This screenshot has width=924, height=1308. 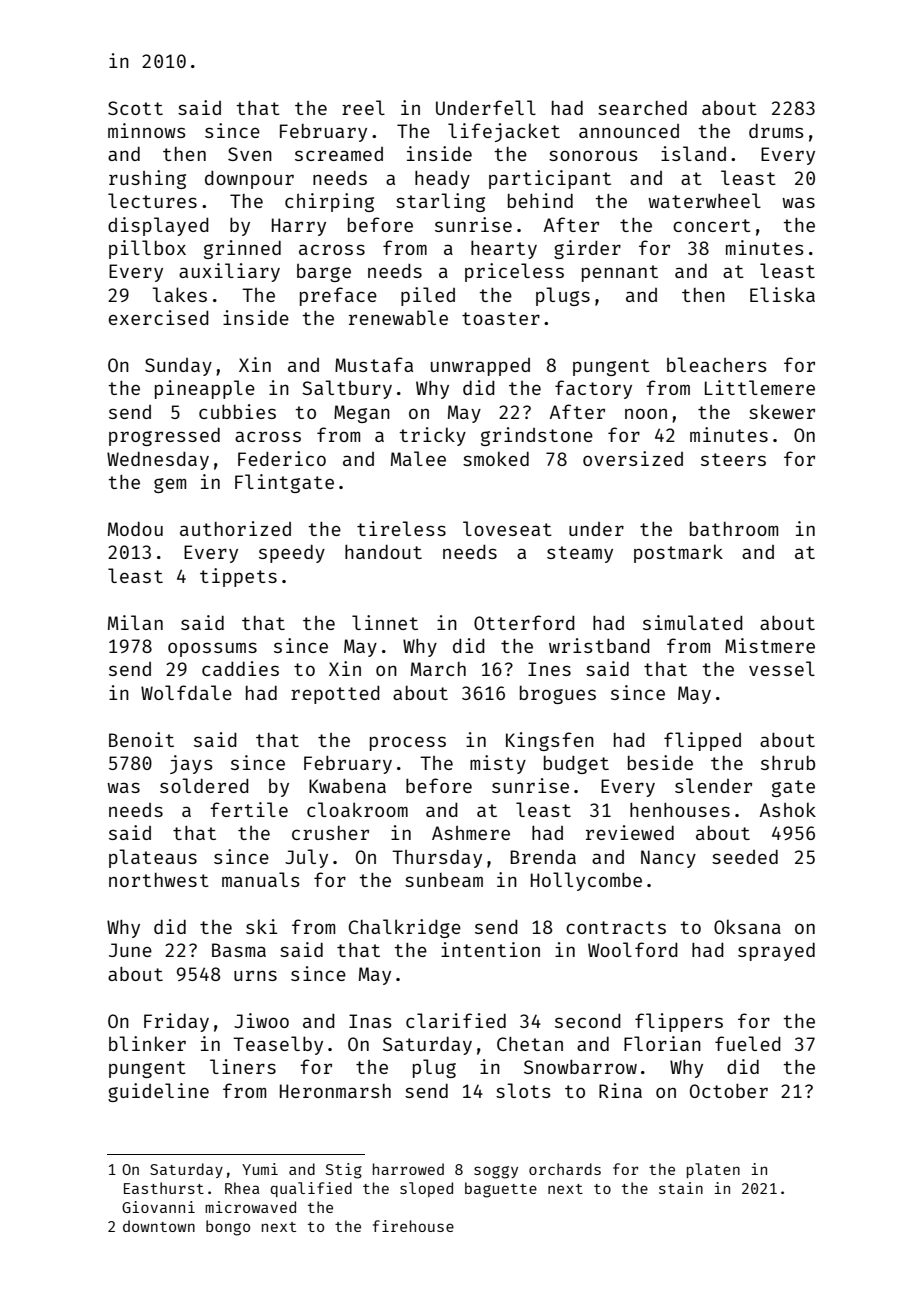 I want to click on Littlemere, so click(x=760, y=387).
